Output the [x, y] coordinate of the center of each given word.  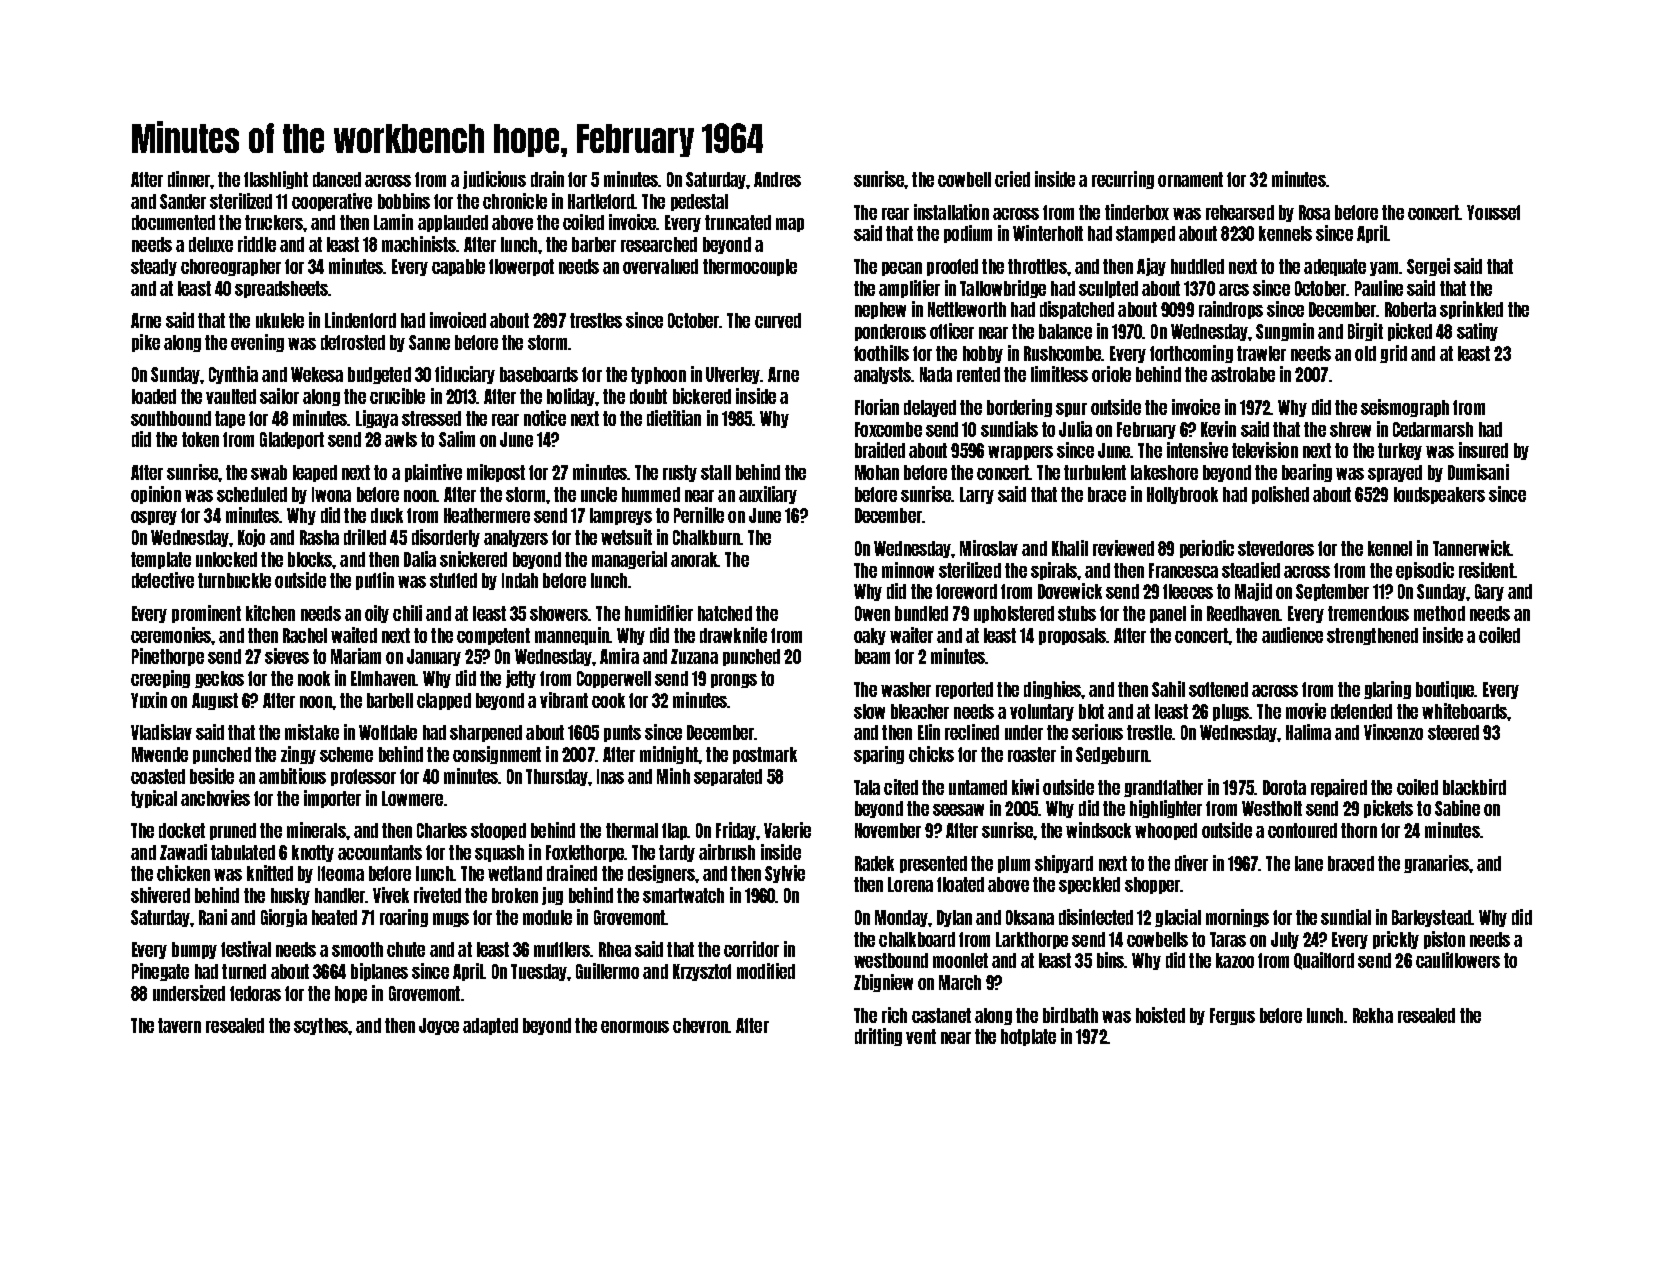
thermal [632, 830]
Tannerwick [1471, 548]
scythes [321, 1026]
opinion [156, 495]
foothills [881, 353]
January [434, 657]
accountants [380, 852]
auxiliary [768, 495]
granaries [1436, 864]
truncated [738, 222]
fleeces [1188, 591]
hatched [725, 613]
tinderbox [1137, 212]
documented [173, 222]
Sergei [1428, 267]
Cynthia [233, 375]
